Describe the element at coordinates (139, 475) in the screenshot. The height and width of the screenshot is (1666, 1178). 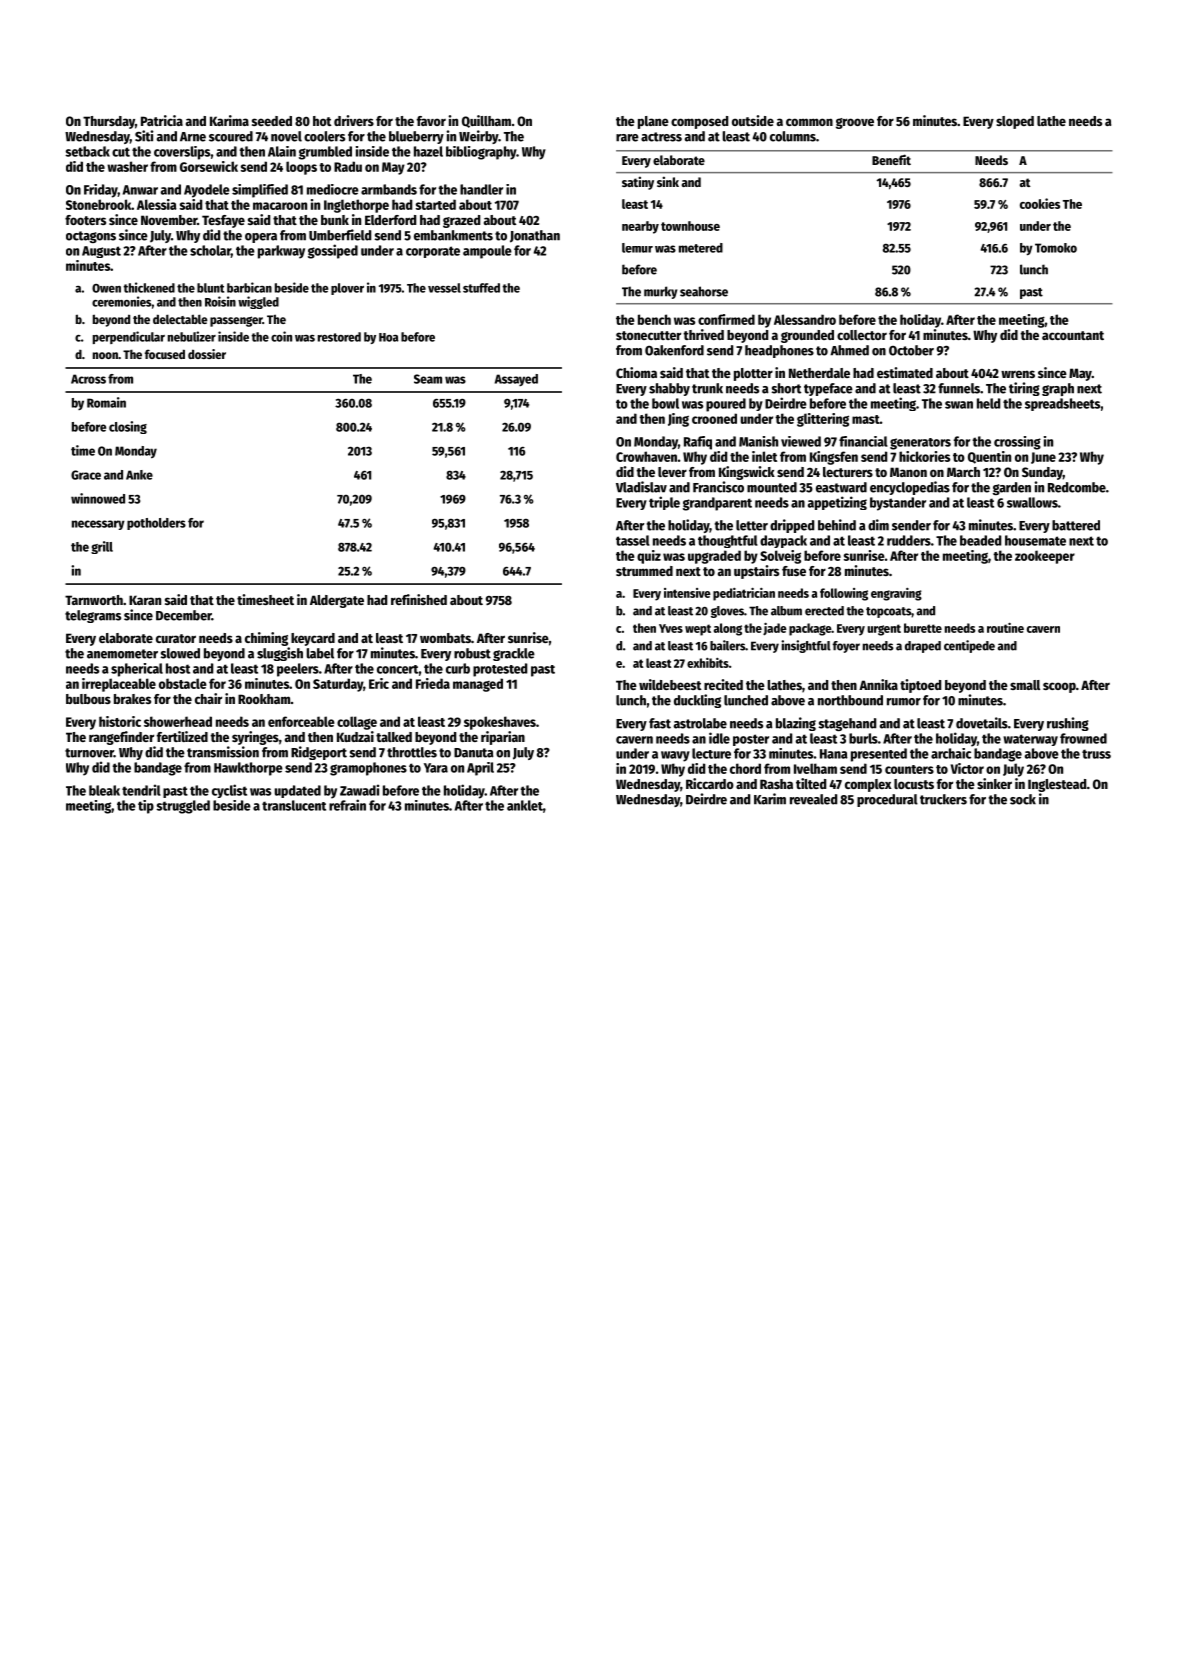
I see `Anke` at that location.
